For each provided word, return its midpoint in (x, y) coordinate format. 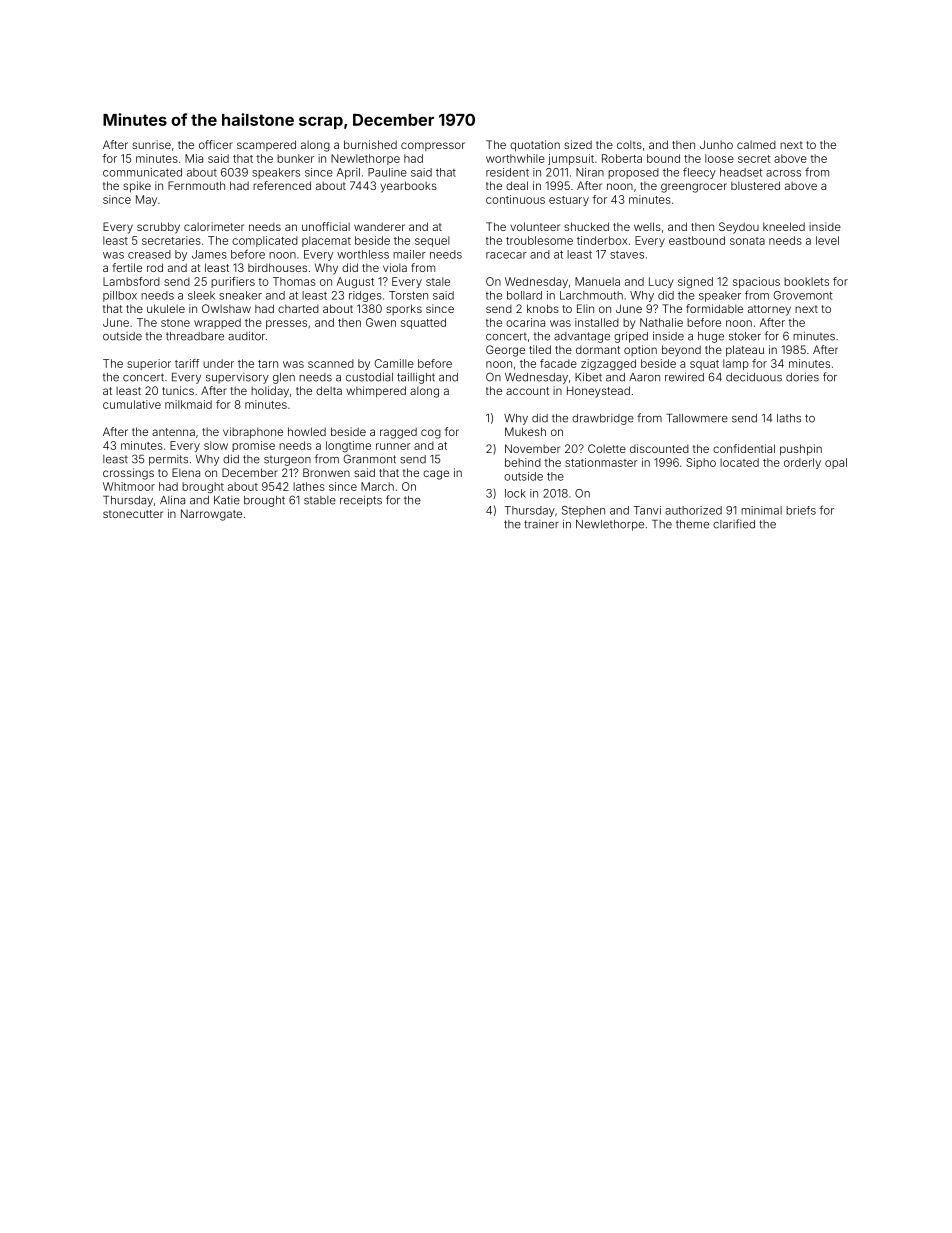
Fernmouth (196, 185)
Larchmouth (591, 295)
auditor (246, 336)
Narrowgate (211, 515)
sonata (747, 241)
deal (517, 185)
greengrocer (694, 188)
